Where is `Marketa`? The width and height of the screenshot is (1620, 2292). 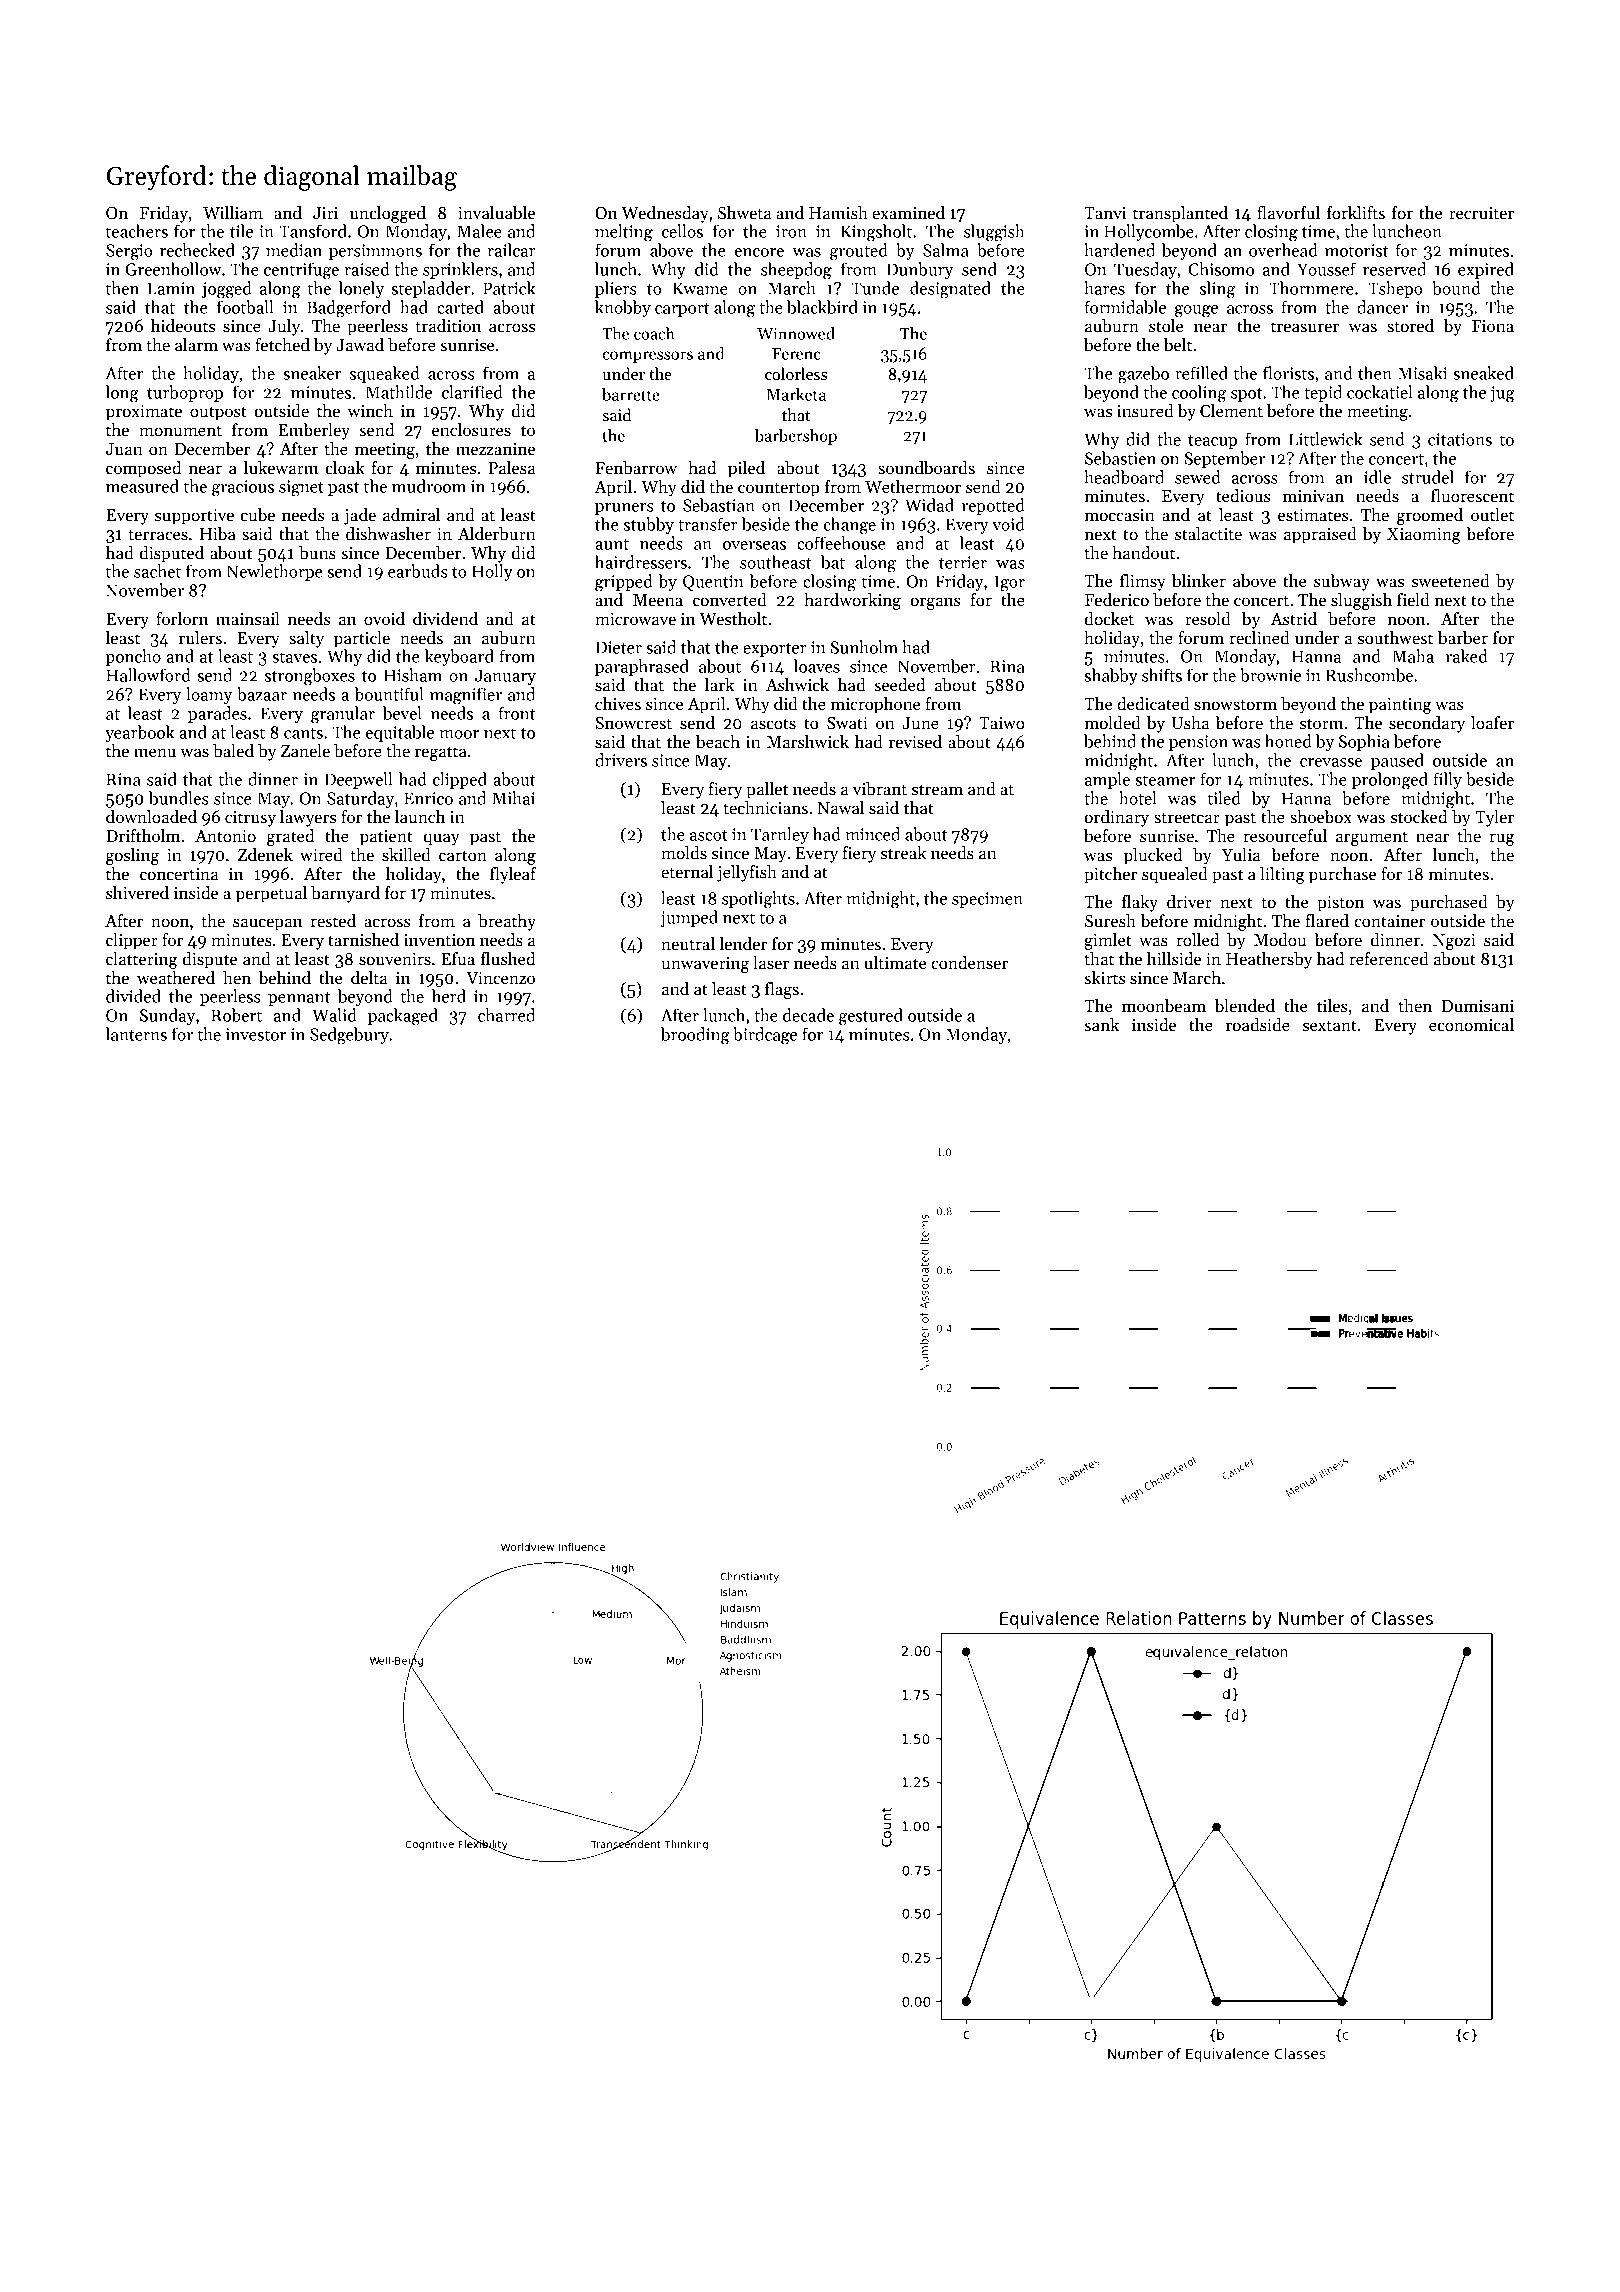 Marketa is located at coordinates (796, 394).
